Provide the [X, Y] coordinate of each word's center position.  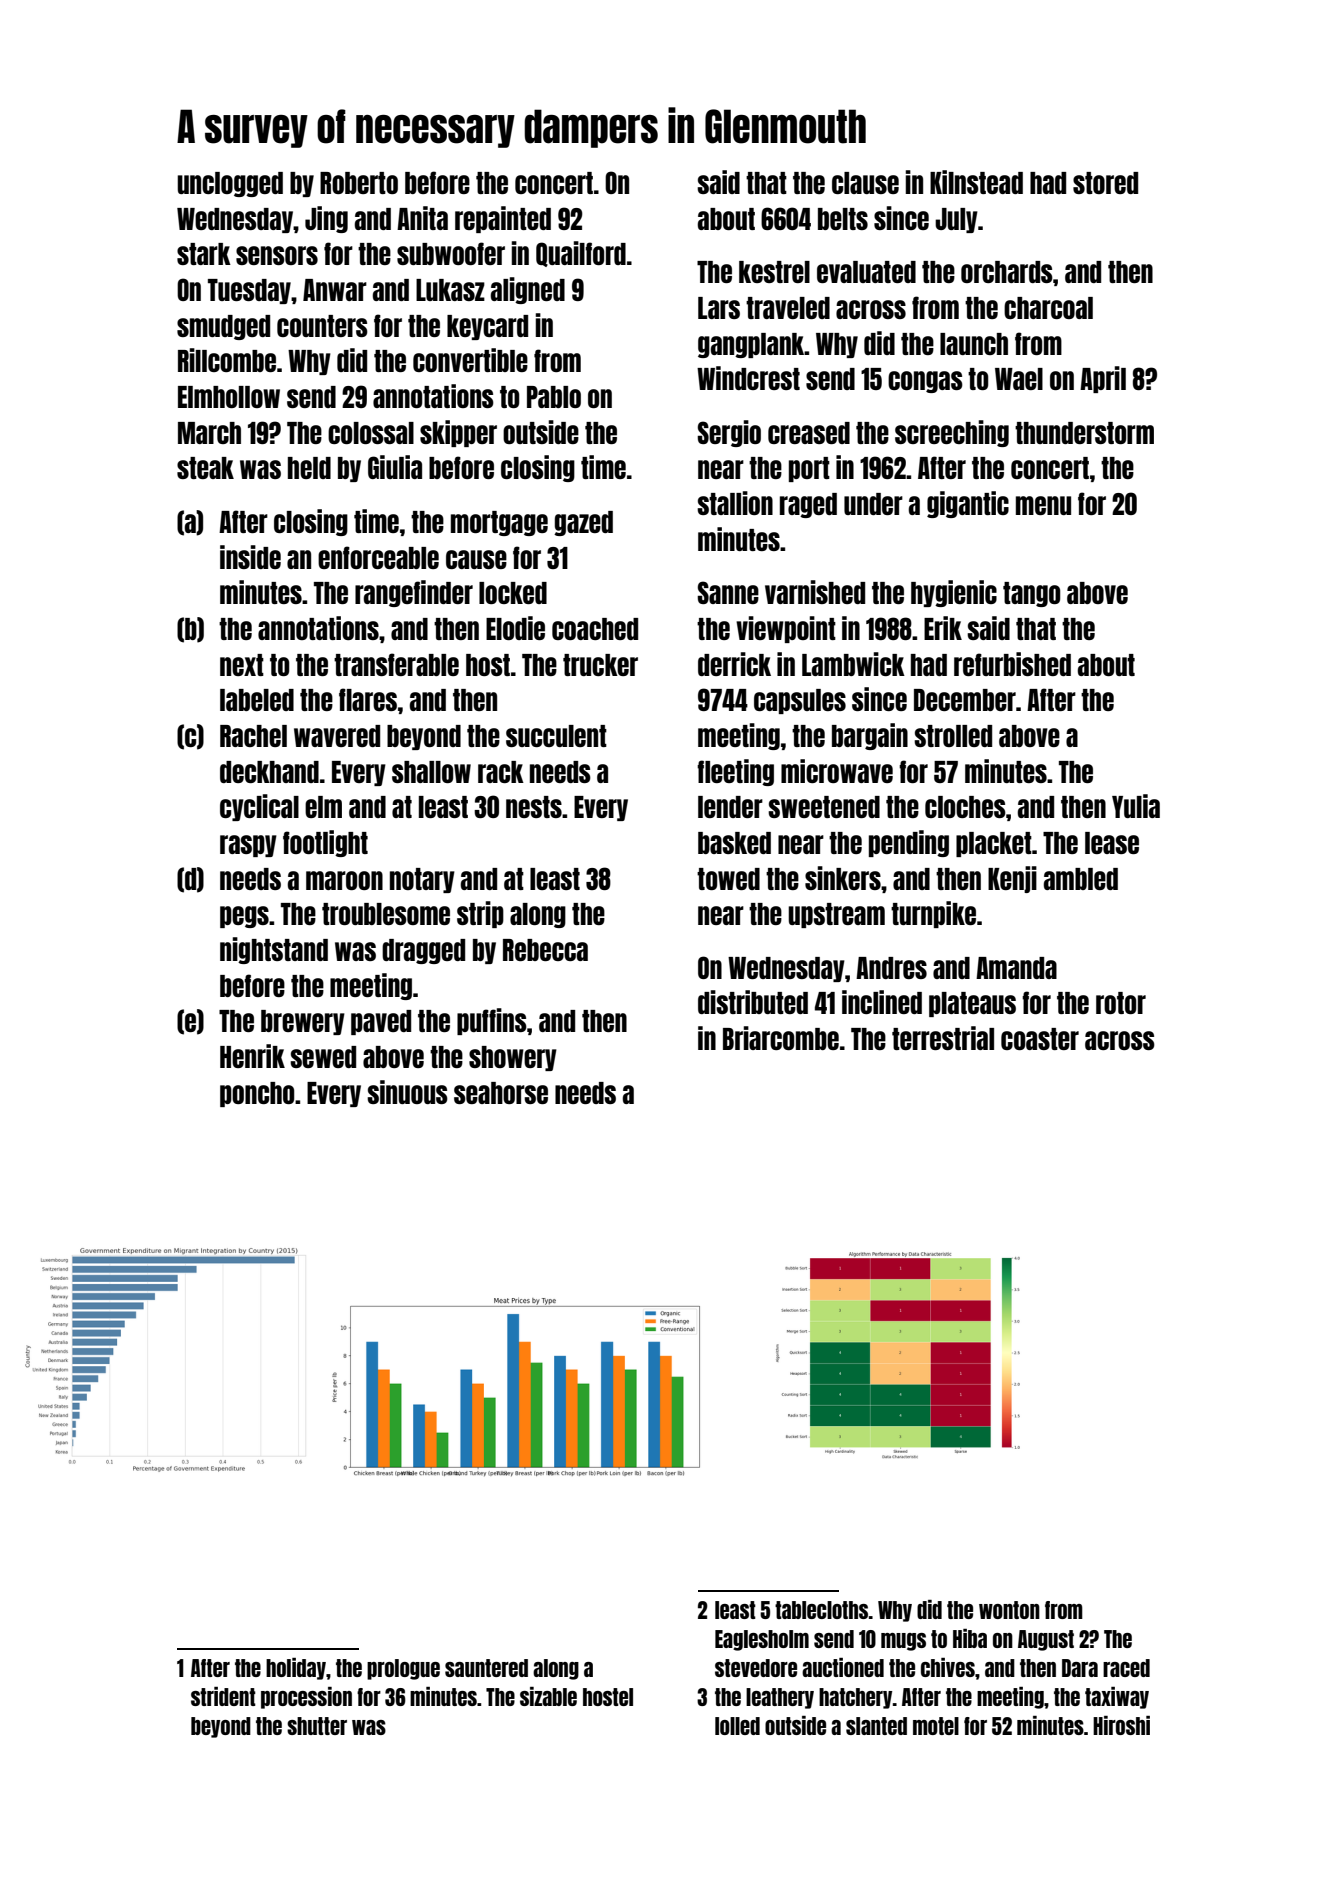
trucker [600, 665]
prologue [403, 1669]
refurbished [1012, 664]
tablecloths [821, 1610]
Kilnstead [976, 182]
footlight [325, 843]
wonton [1009, 1610]
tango [1031, 594]
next [242, 665]
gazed [583, 523]
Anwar [335, 290]
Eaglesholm [762, 1640]
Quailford [581, 254]
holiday [296, 1669]
